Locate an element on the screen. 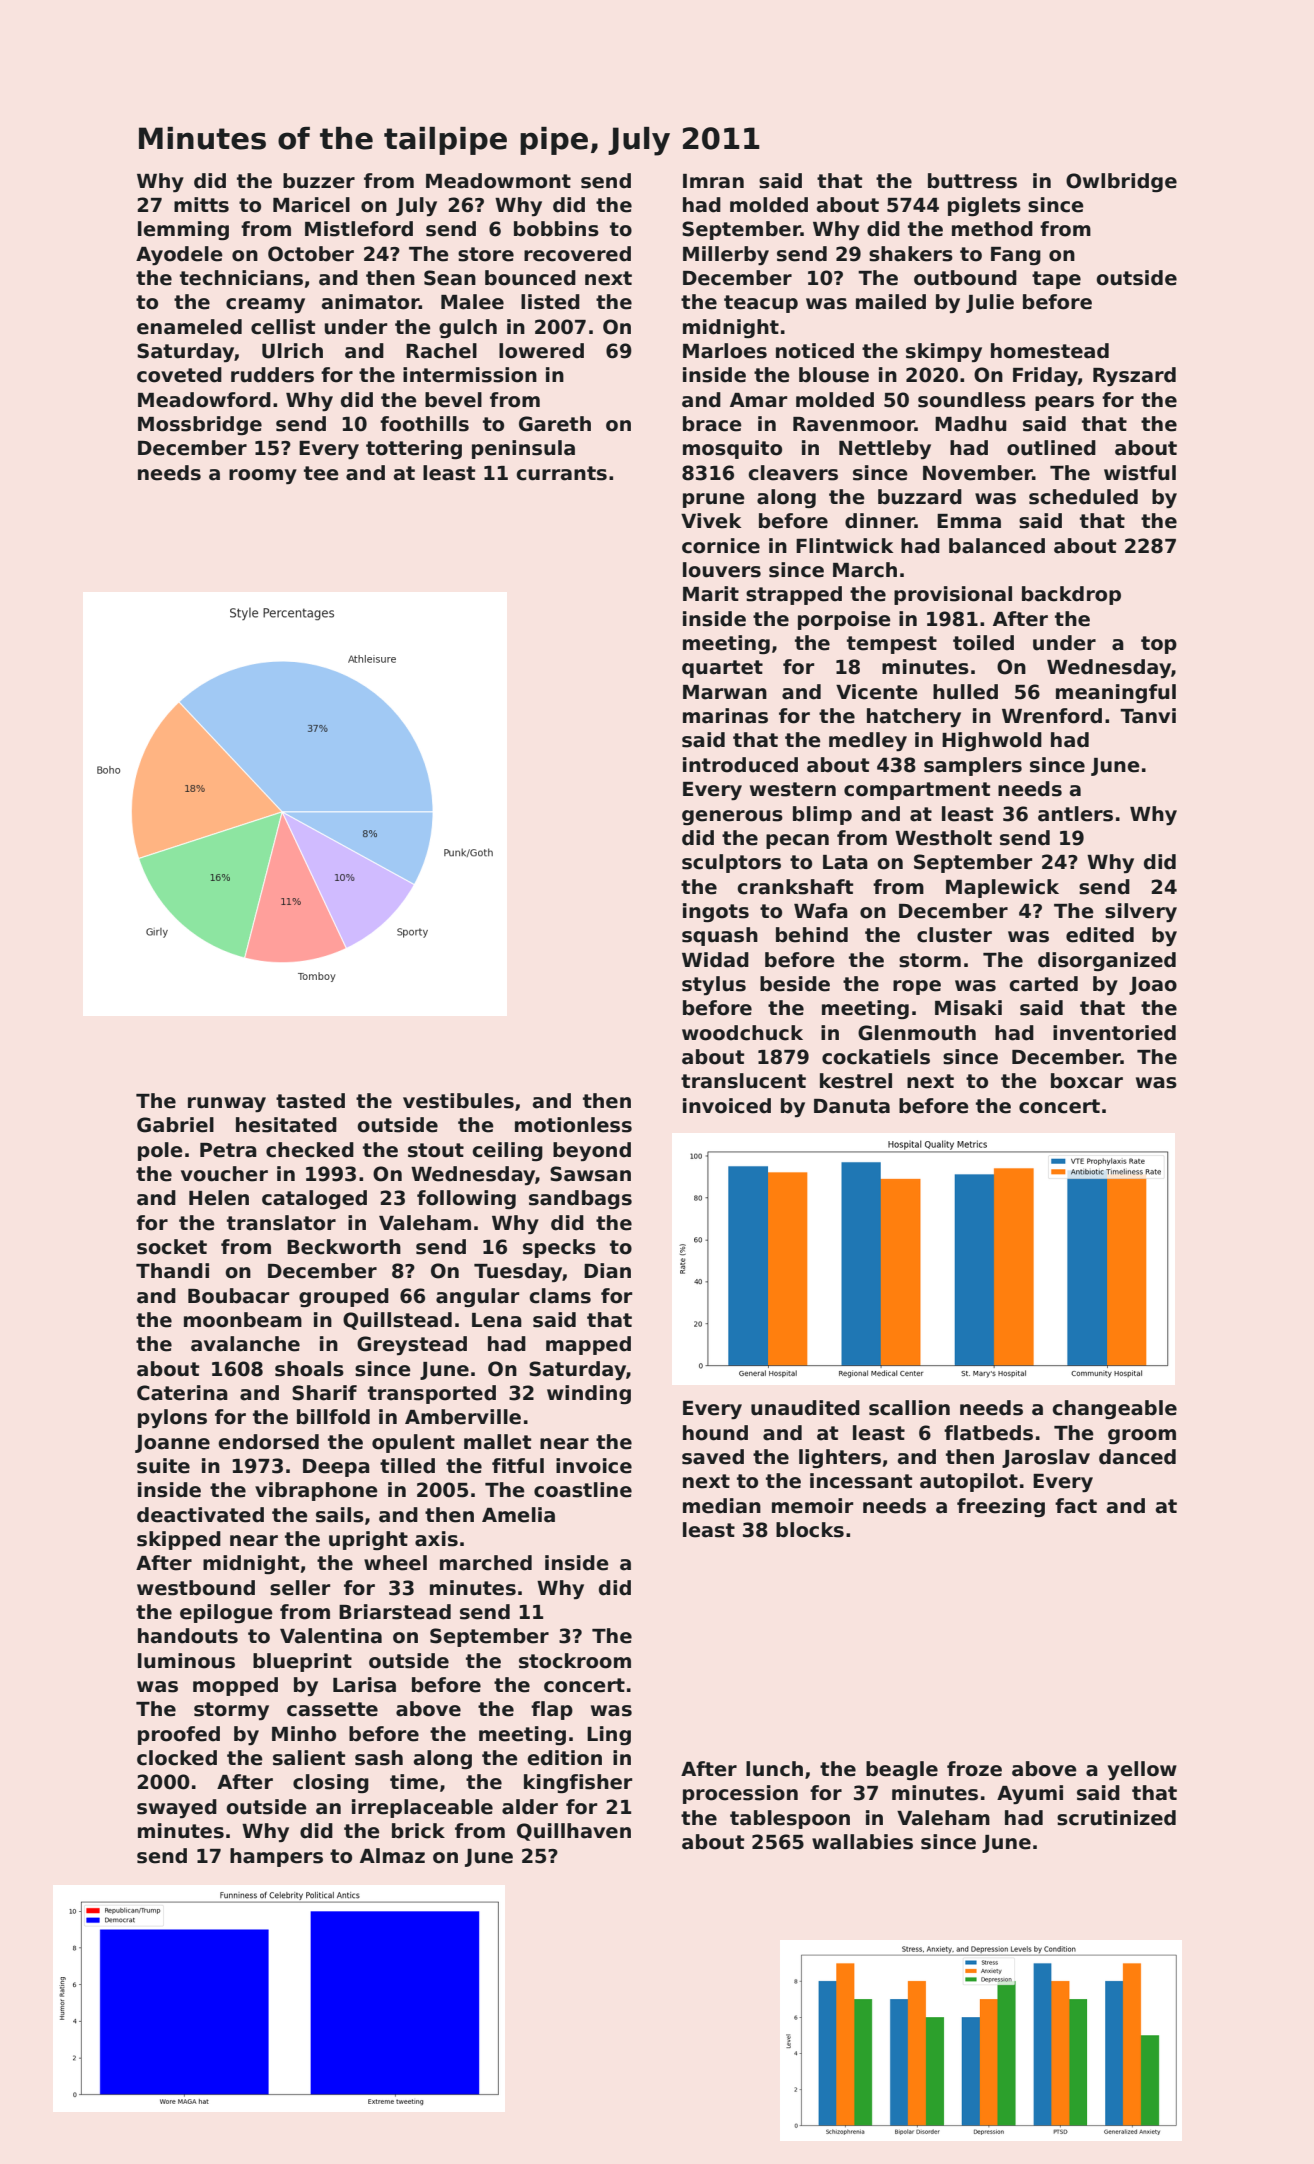  boxcar is located at coordinates (1087, 1081).
